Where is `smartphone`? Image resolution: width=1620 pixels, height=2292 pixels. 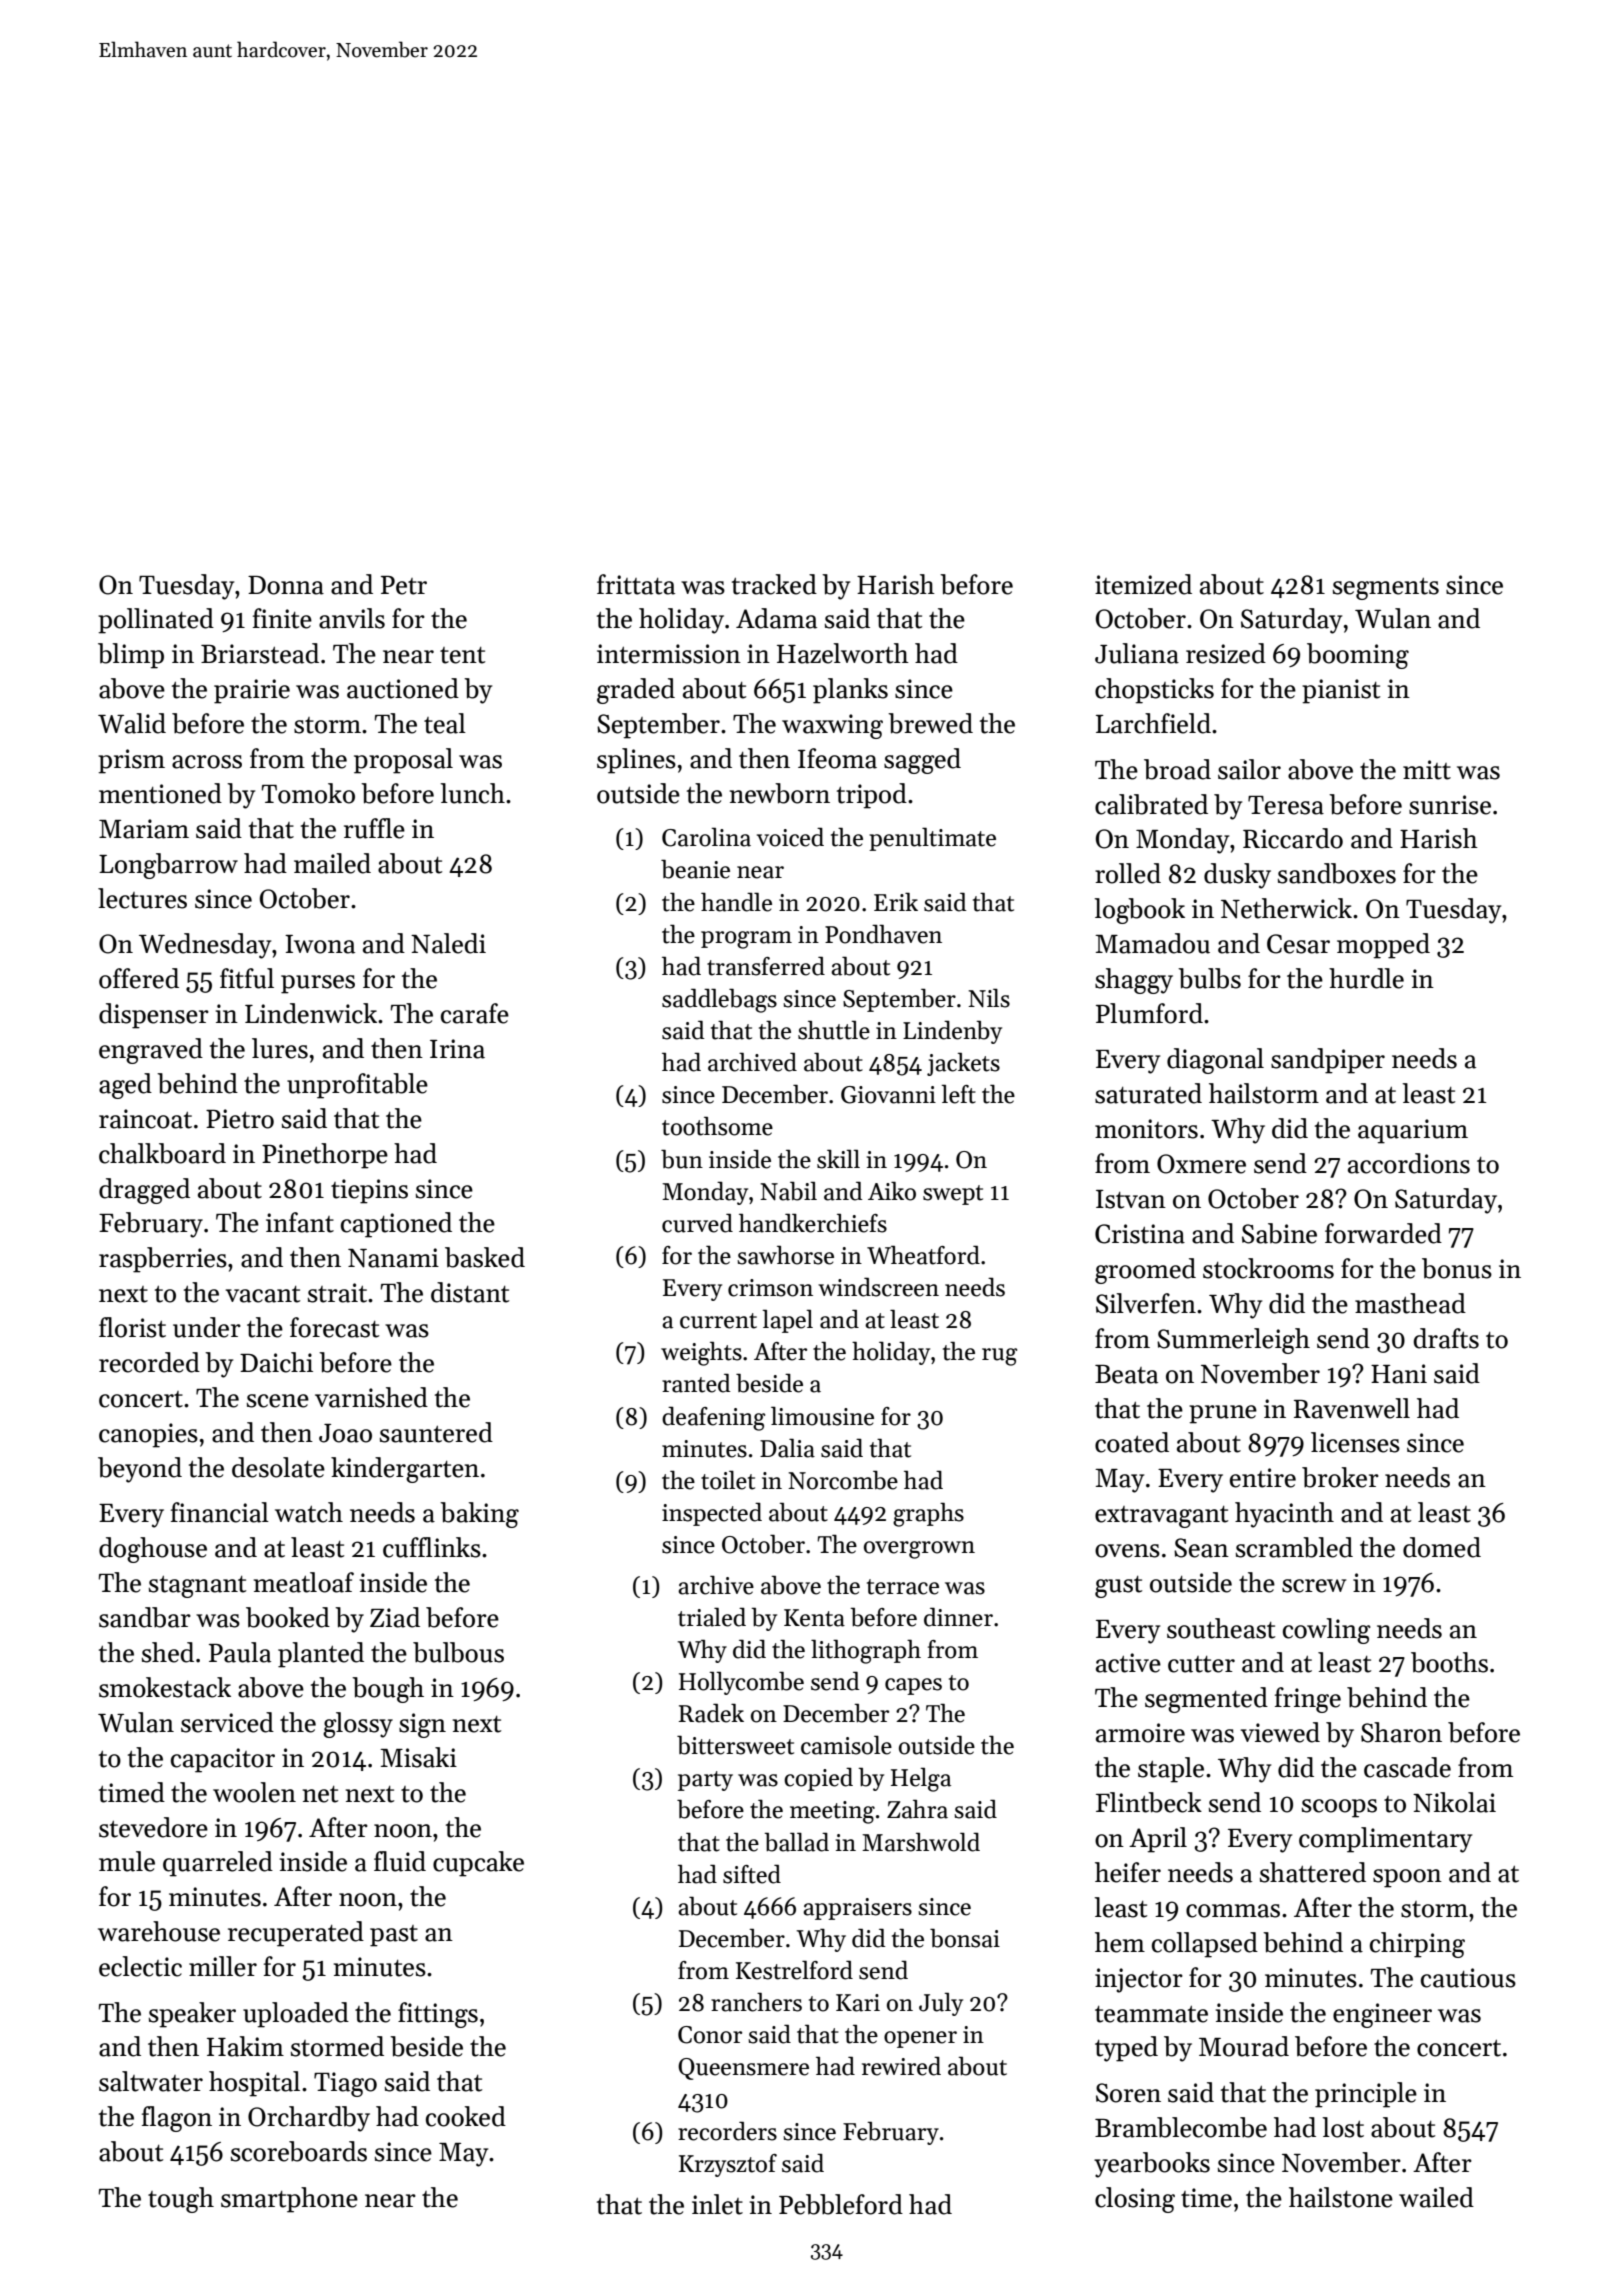
smartphone is located at coordinates (289, 2200).
